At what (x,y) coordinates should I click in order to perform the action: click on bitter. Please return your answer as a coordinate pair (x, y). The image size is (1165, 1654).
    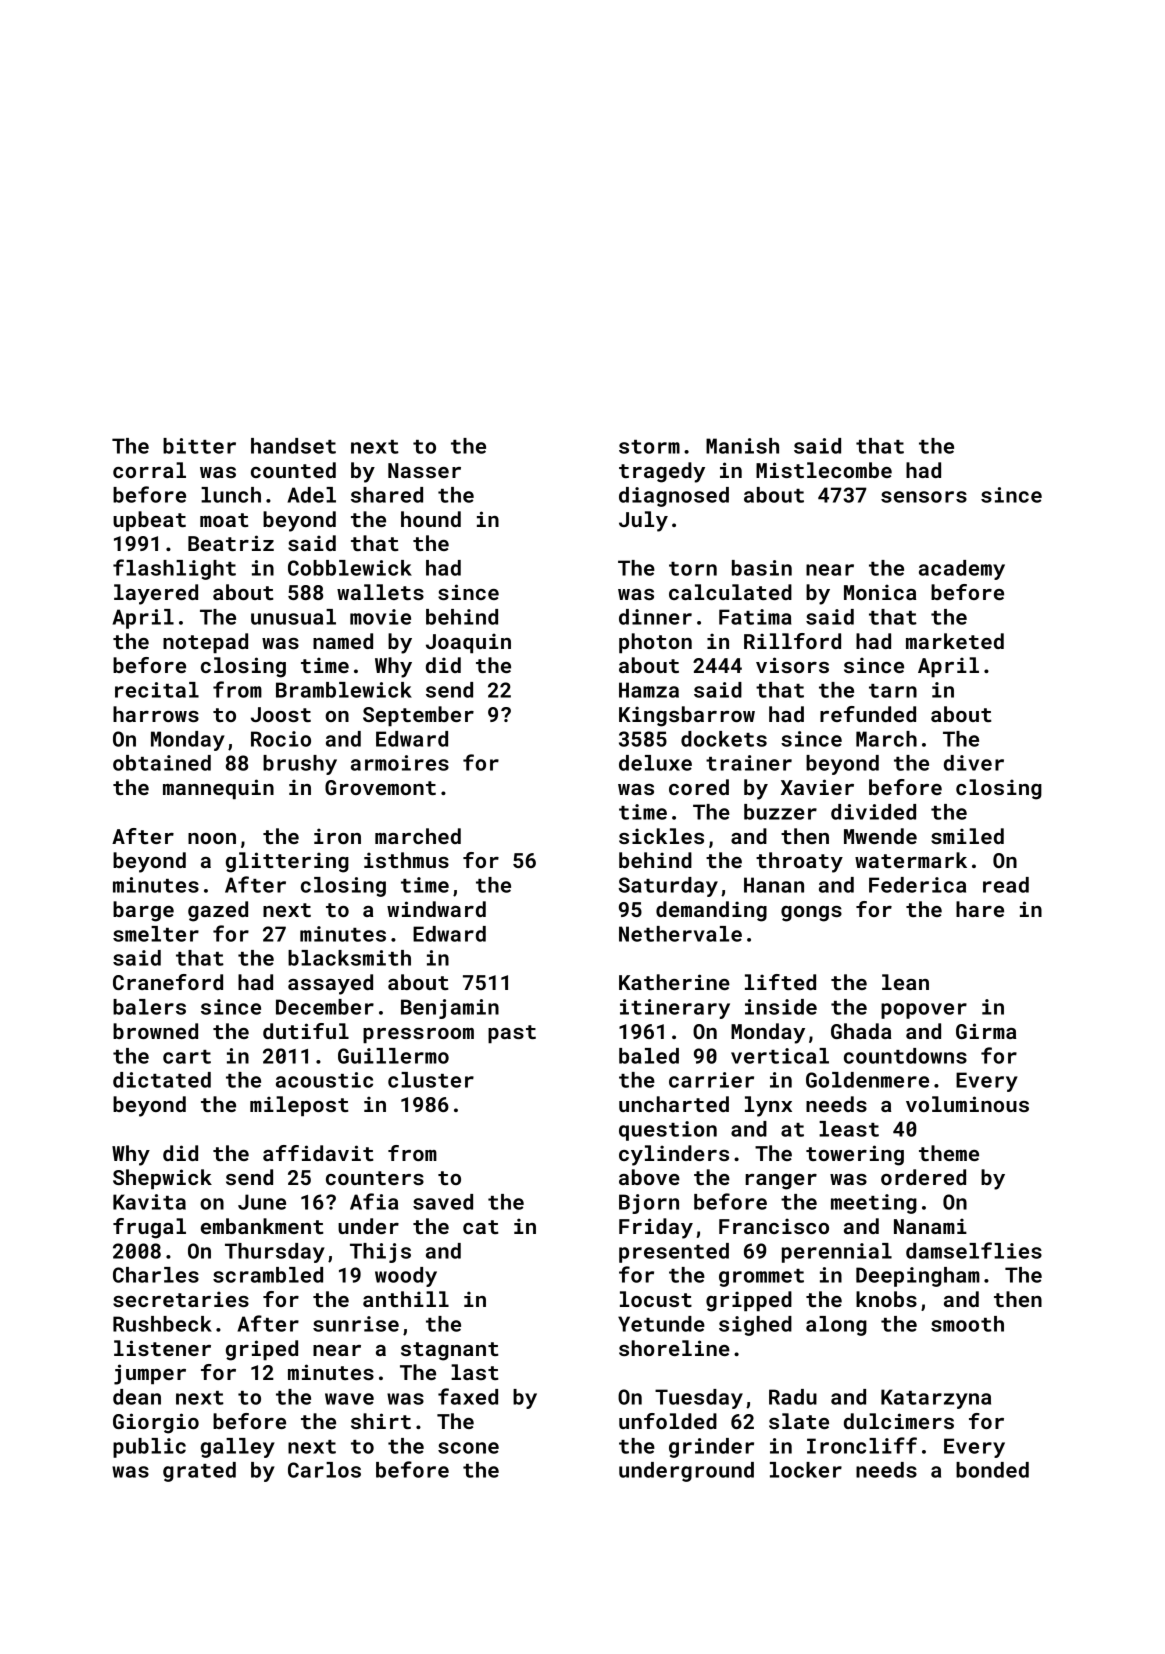
    Looking at the image, I should click on (199, 446).
